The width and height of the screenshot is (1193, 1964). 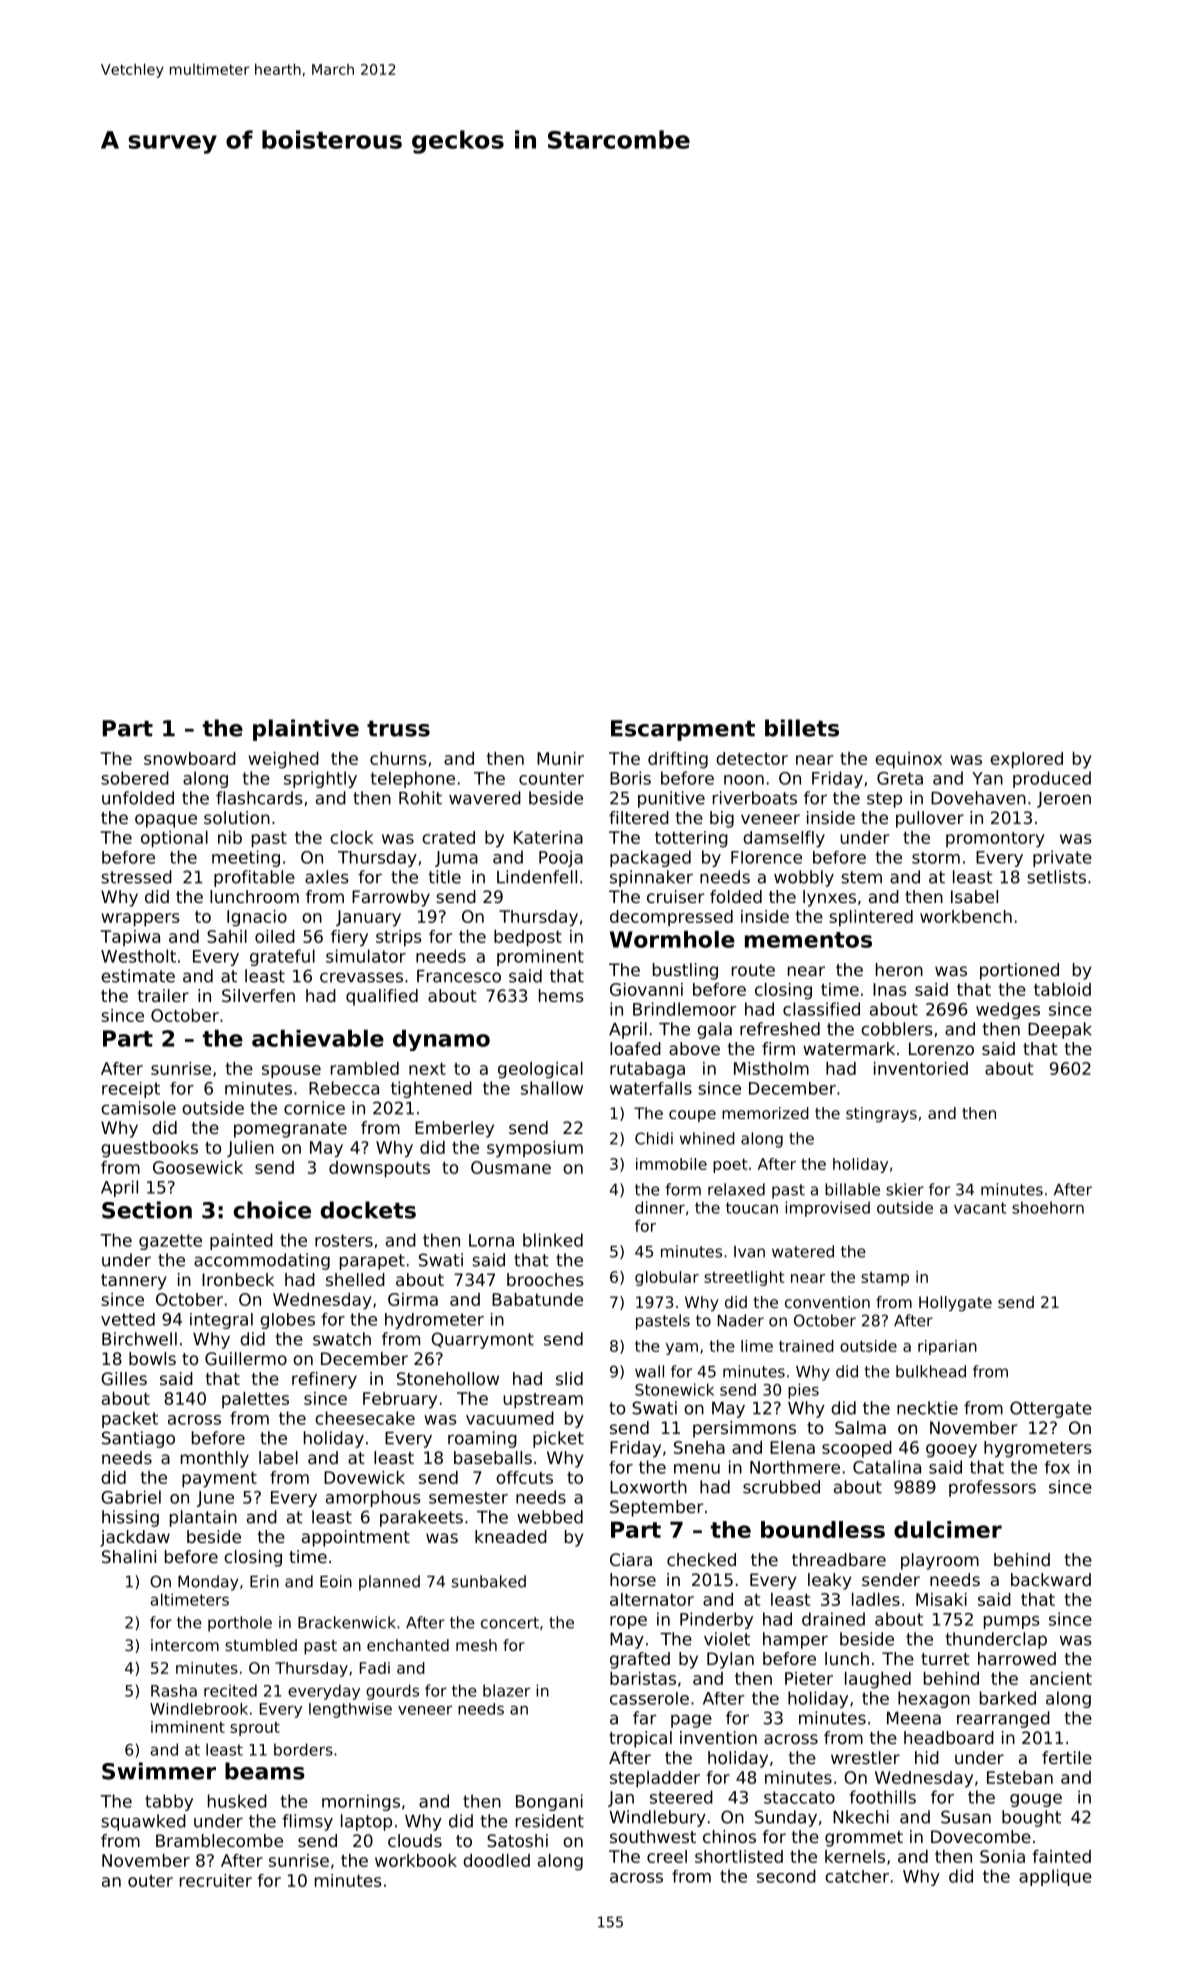 What do you see at coordinates (320, 779) in the screenshot?
I see `sprightly` at bounding box center [320, 779].
